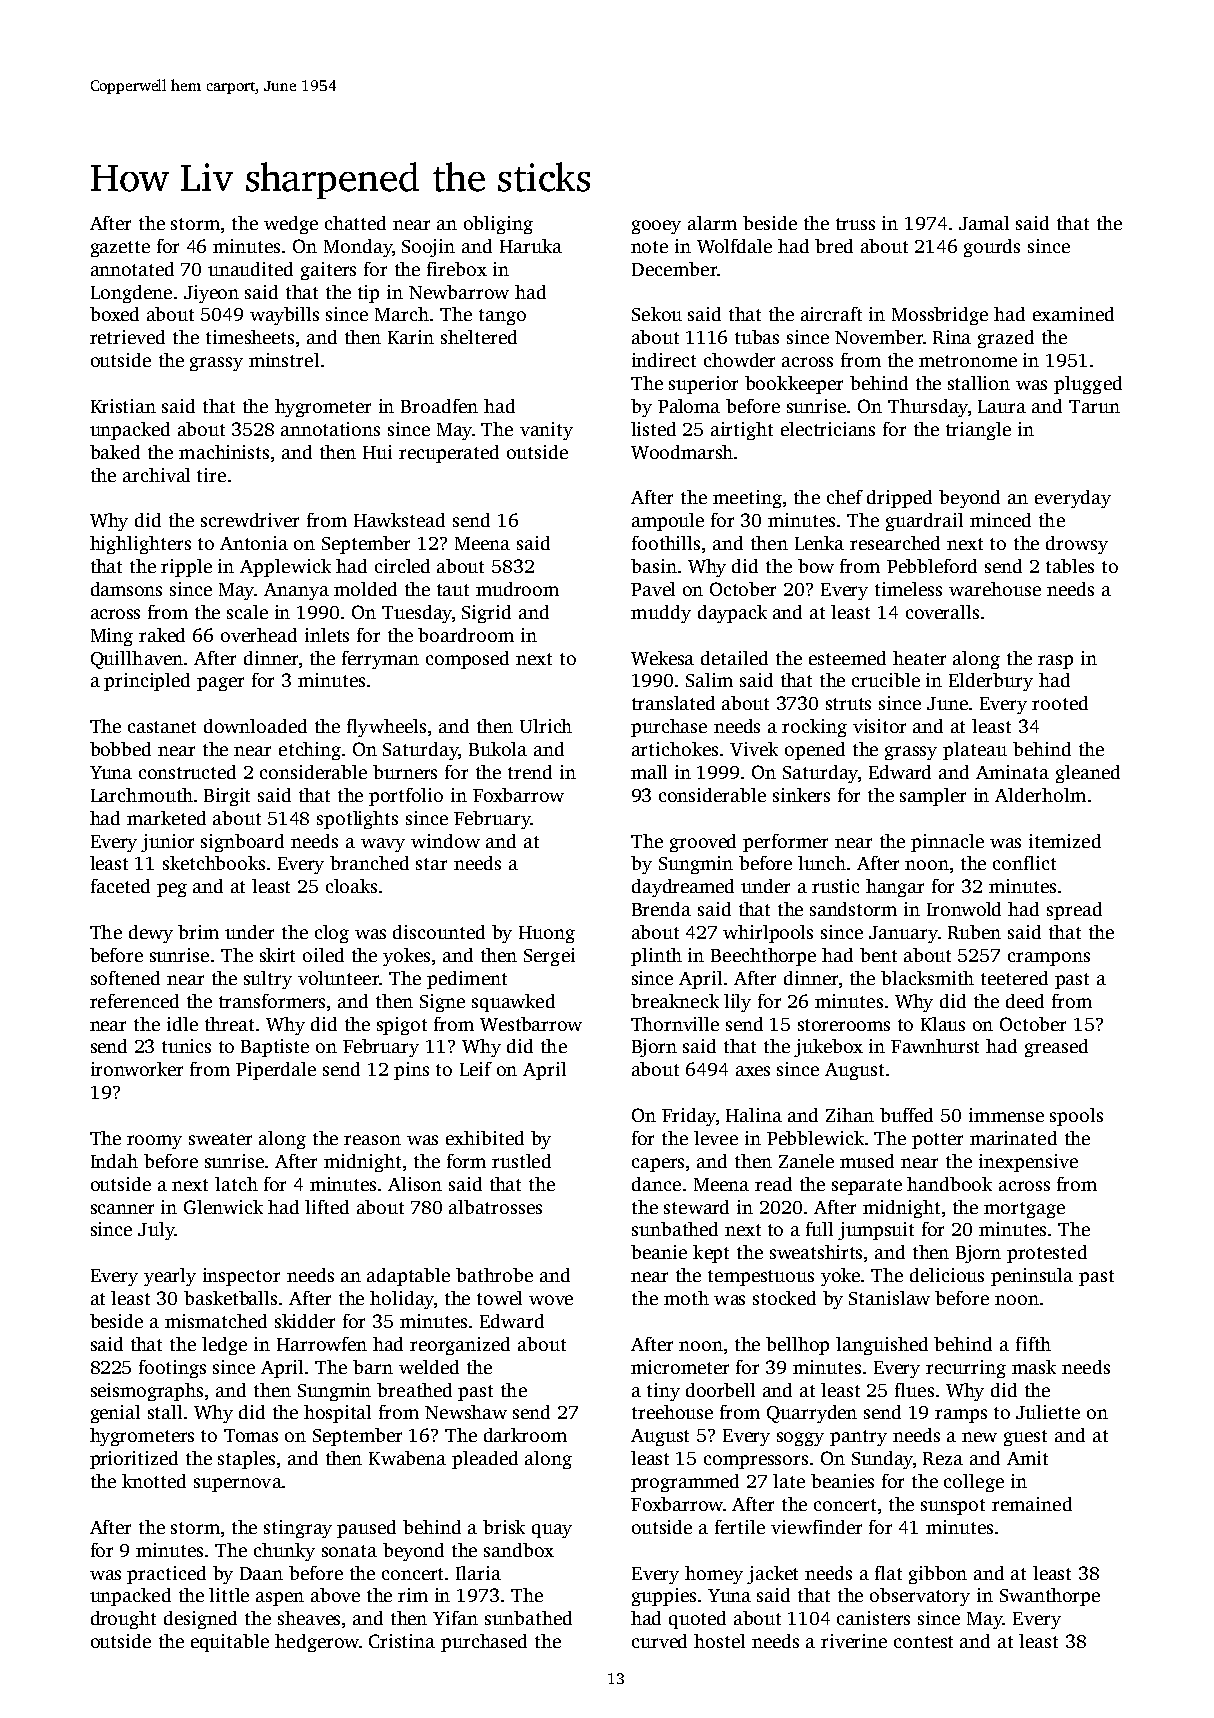 Image resolution: width=1214 pixels, height=1718 pixels. I want to click on principled, so click(147, 682).
